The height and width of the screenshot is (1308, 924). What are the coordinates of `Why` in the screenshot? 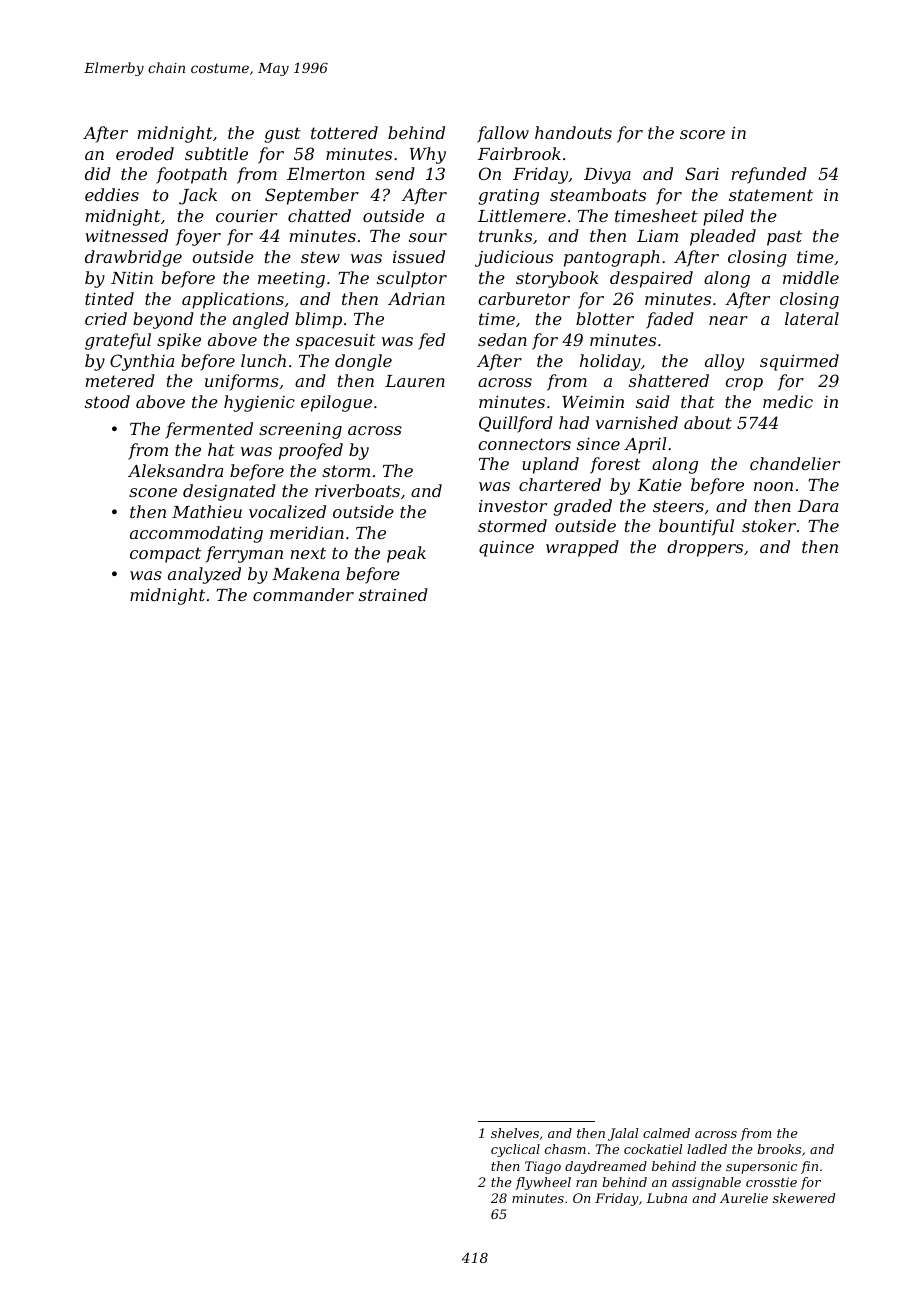 It's located at (428, 155).
